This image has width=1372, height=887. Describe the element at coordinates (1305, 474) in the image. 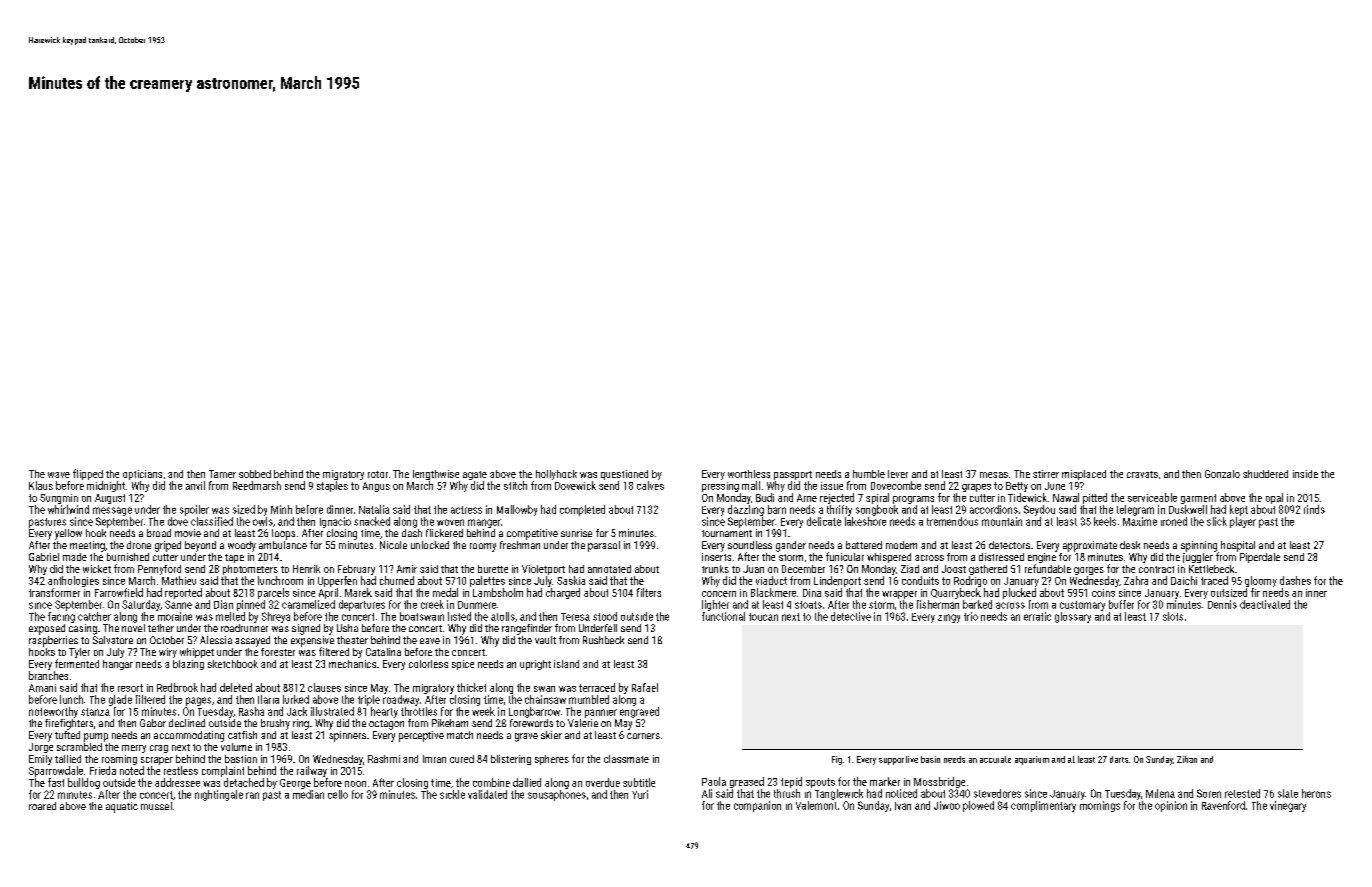

I see `inside` at that location.
